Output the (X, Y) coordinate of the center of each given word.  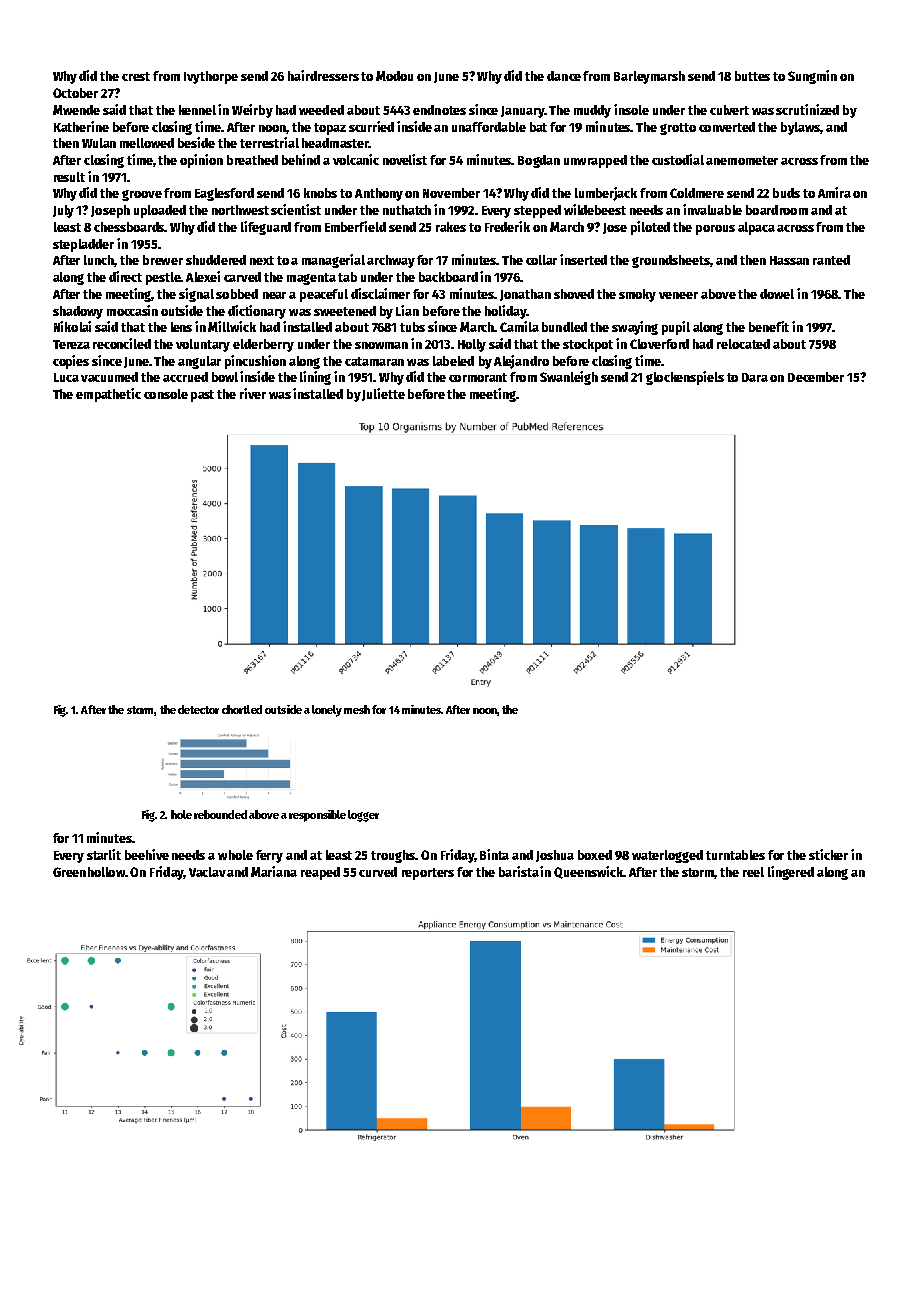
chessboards (129, 227)
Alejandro (521, 362)
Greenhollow (89, 872)
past (202, 396)
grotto (678, 129)
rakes (451, 227)
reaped (320, 873)
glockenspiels (685, 378)
